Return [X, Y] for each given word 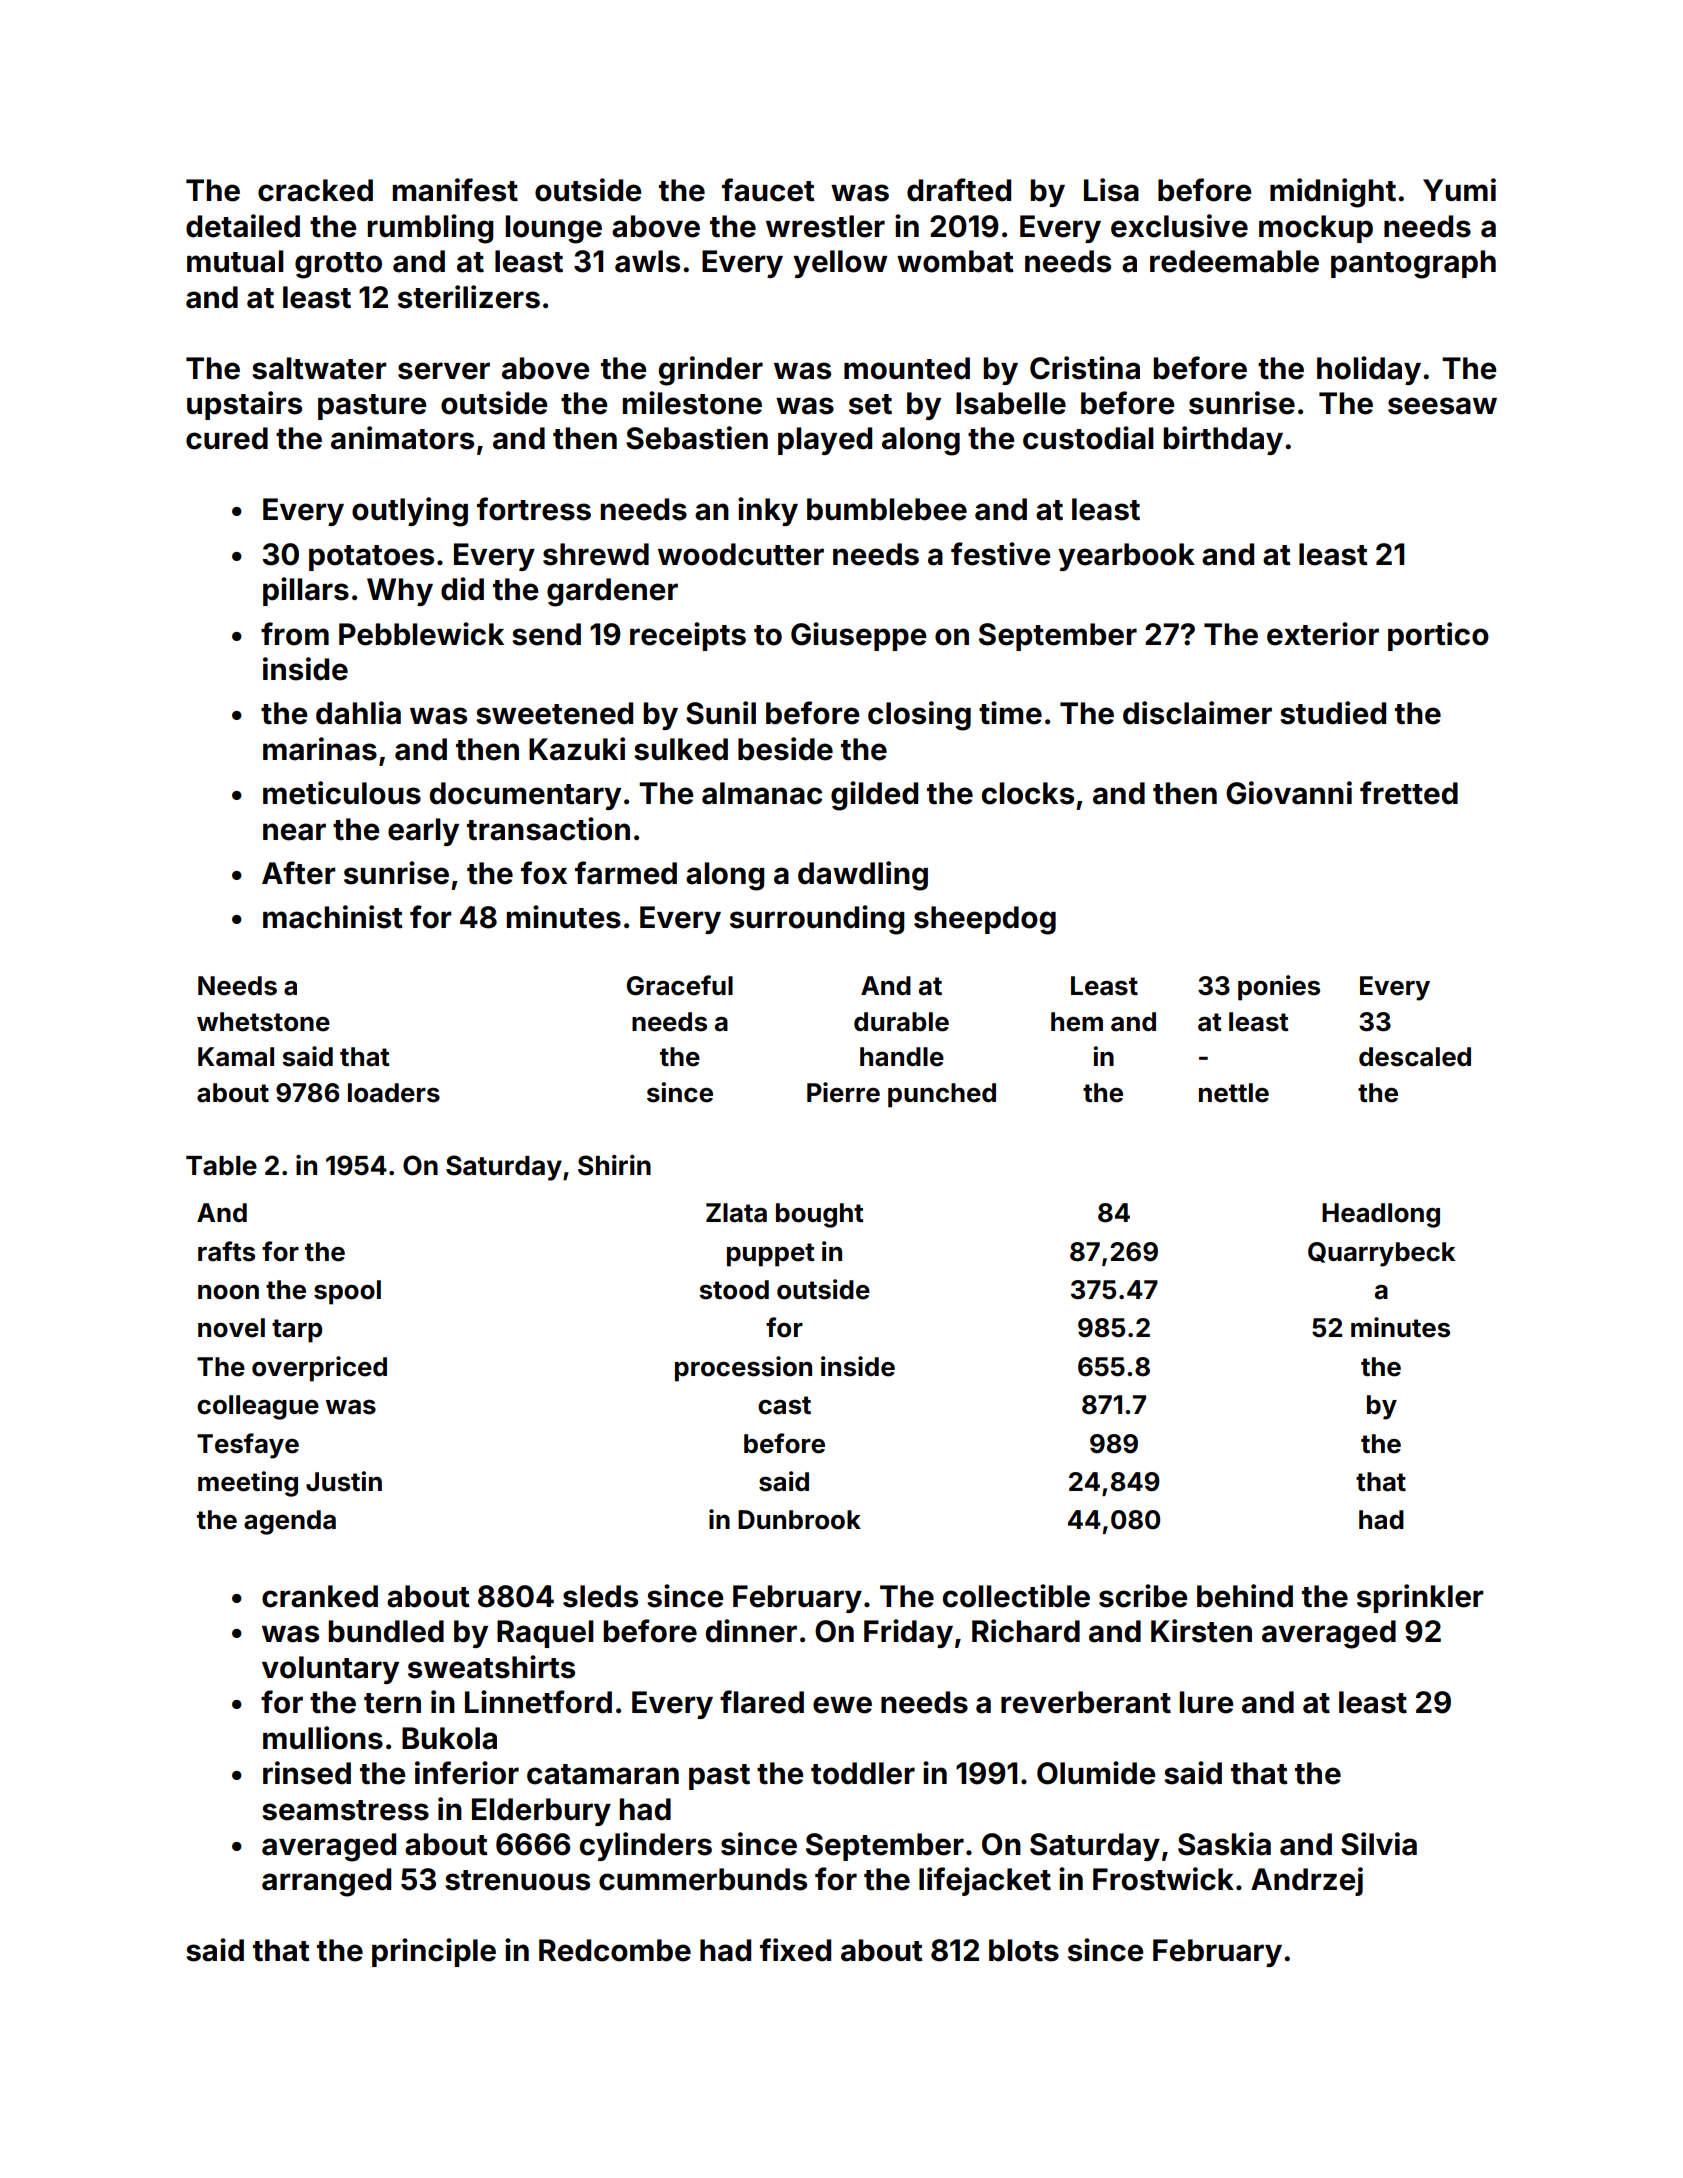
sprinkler [1420, 1598]
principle [434, 1952]
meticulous [342, 793]
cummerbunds [703, 1879]
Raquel [545, 1634]
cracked [315, 190]
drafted [959, 190]
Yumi [1459, 189]
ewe [842, 1705]
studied [1333, 713]
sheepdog [985, 920]
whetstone [263, 1022]
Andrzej [1307, 1881]
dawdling [863, 876]
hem [1077, 1022]
